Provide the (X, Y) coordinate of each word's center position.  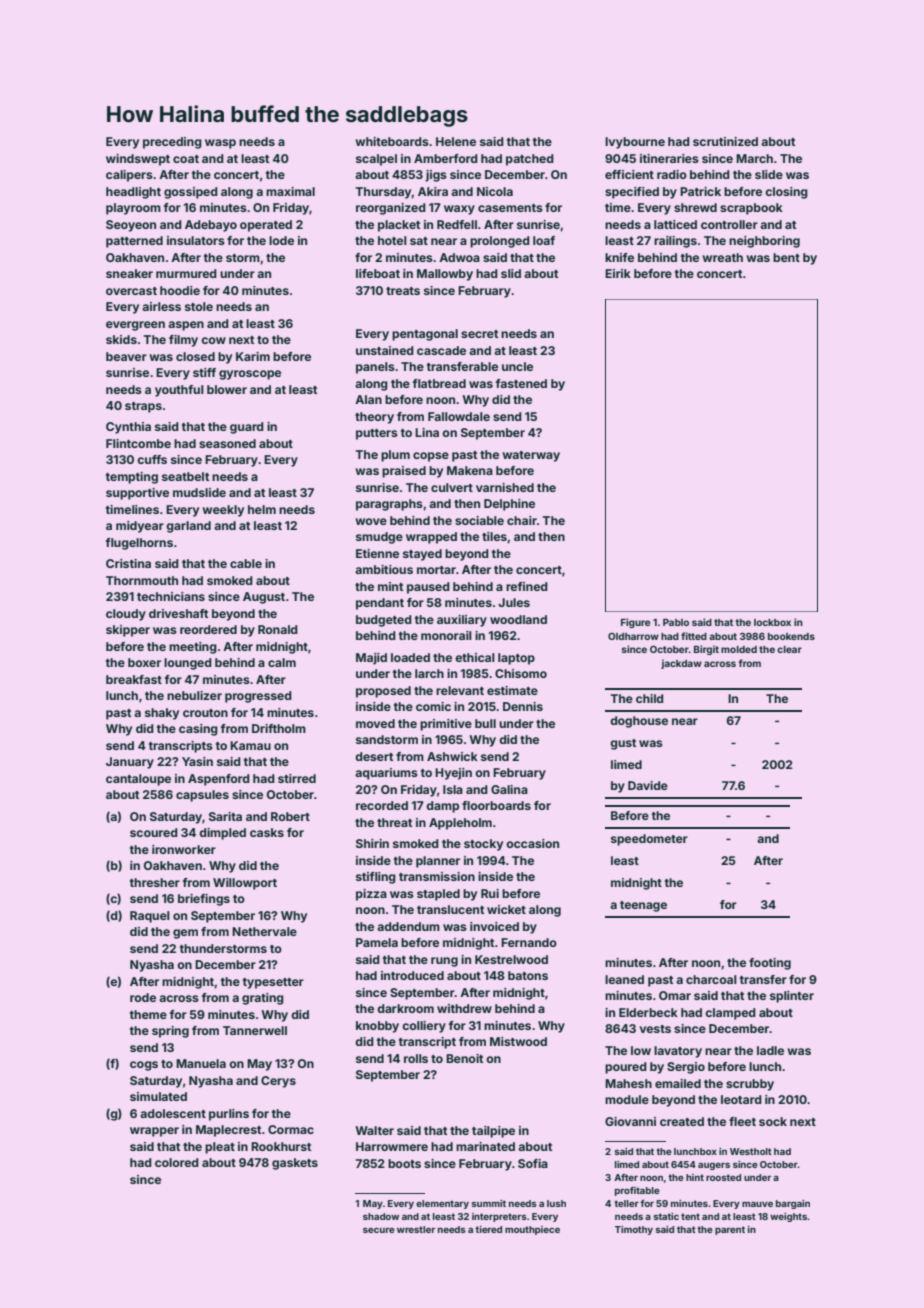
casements (510, 208)
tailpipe (493, 1132)
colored (177, 1162)
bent (786, 257)
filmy (183, 341)
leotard (741, 1099)
